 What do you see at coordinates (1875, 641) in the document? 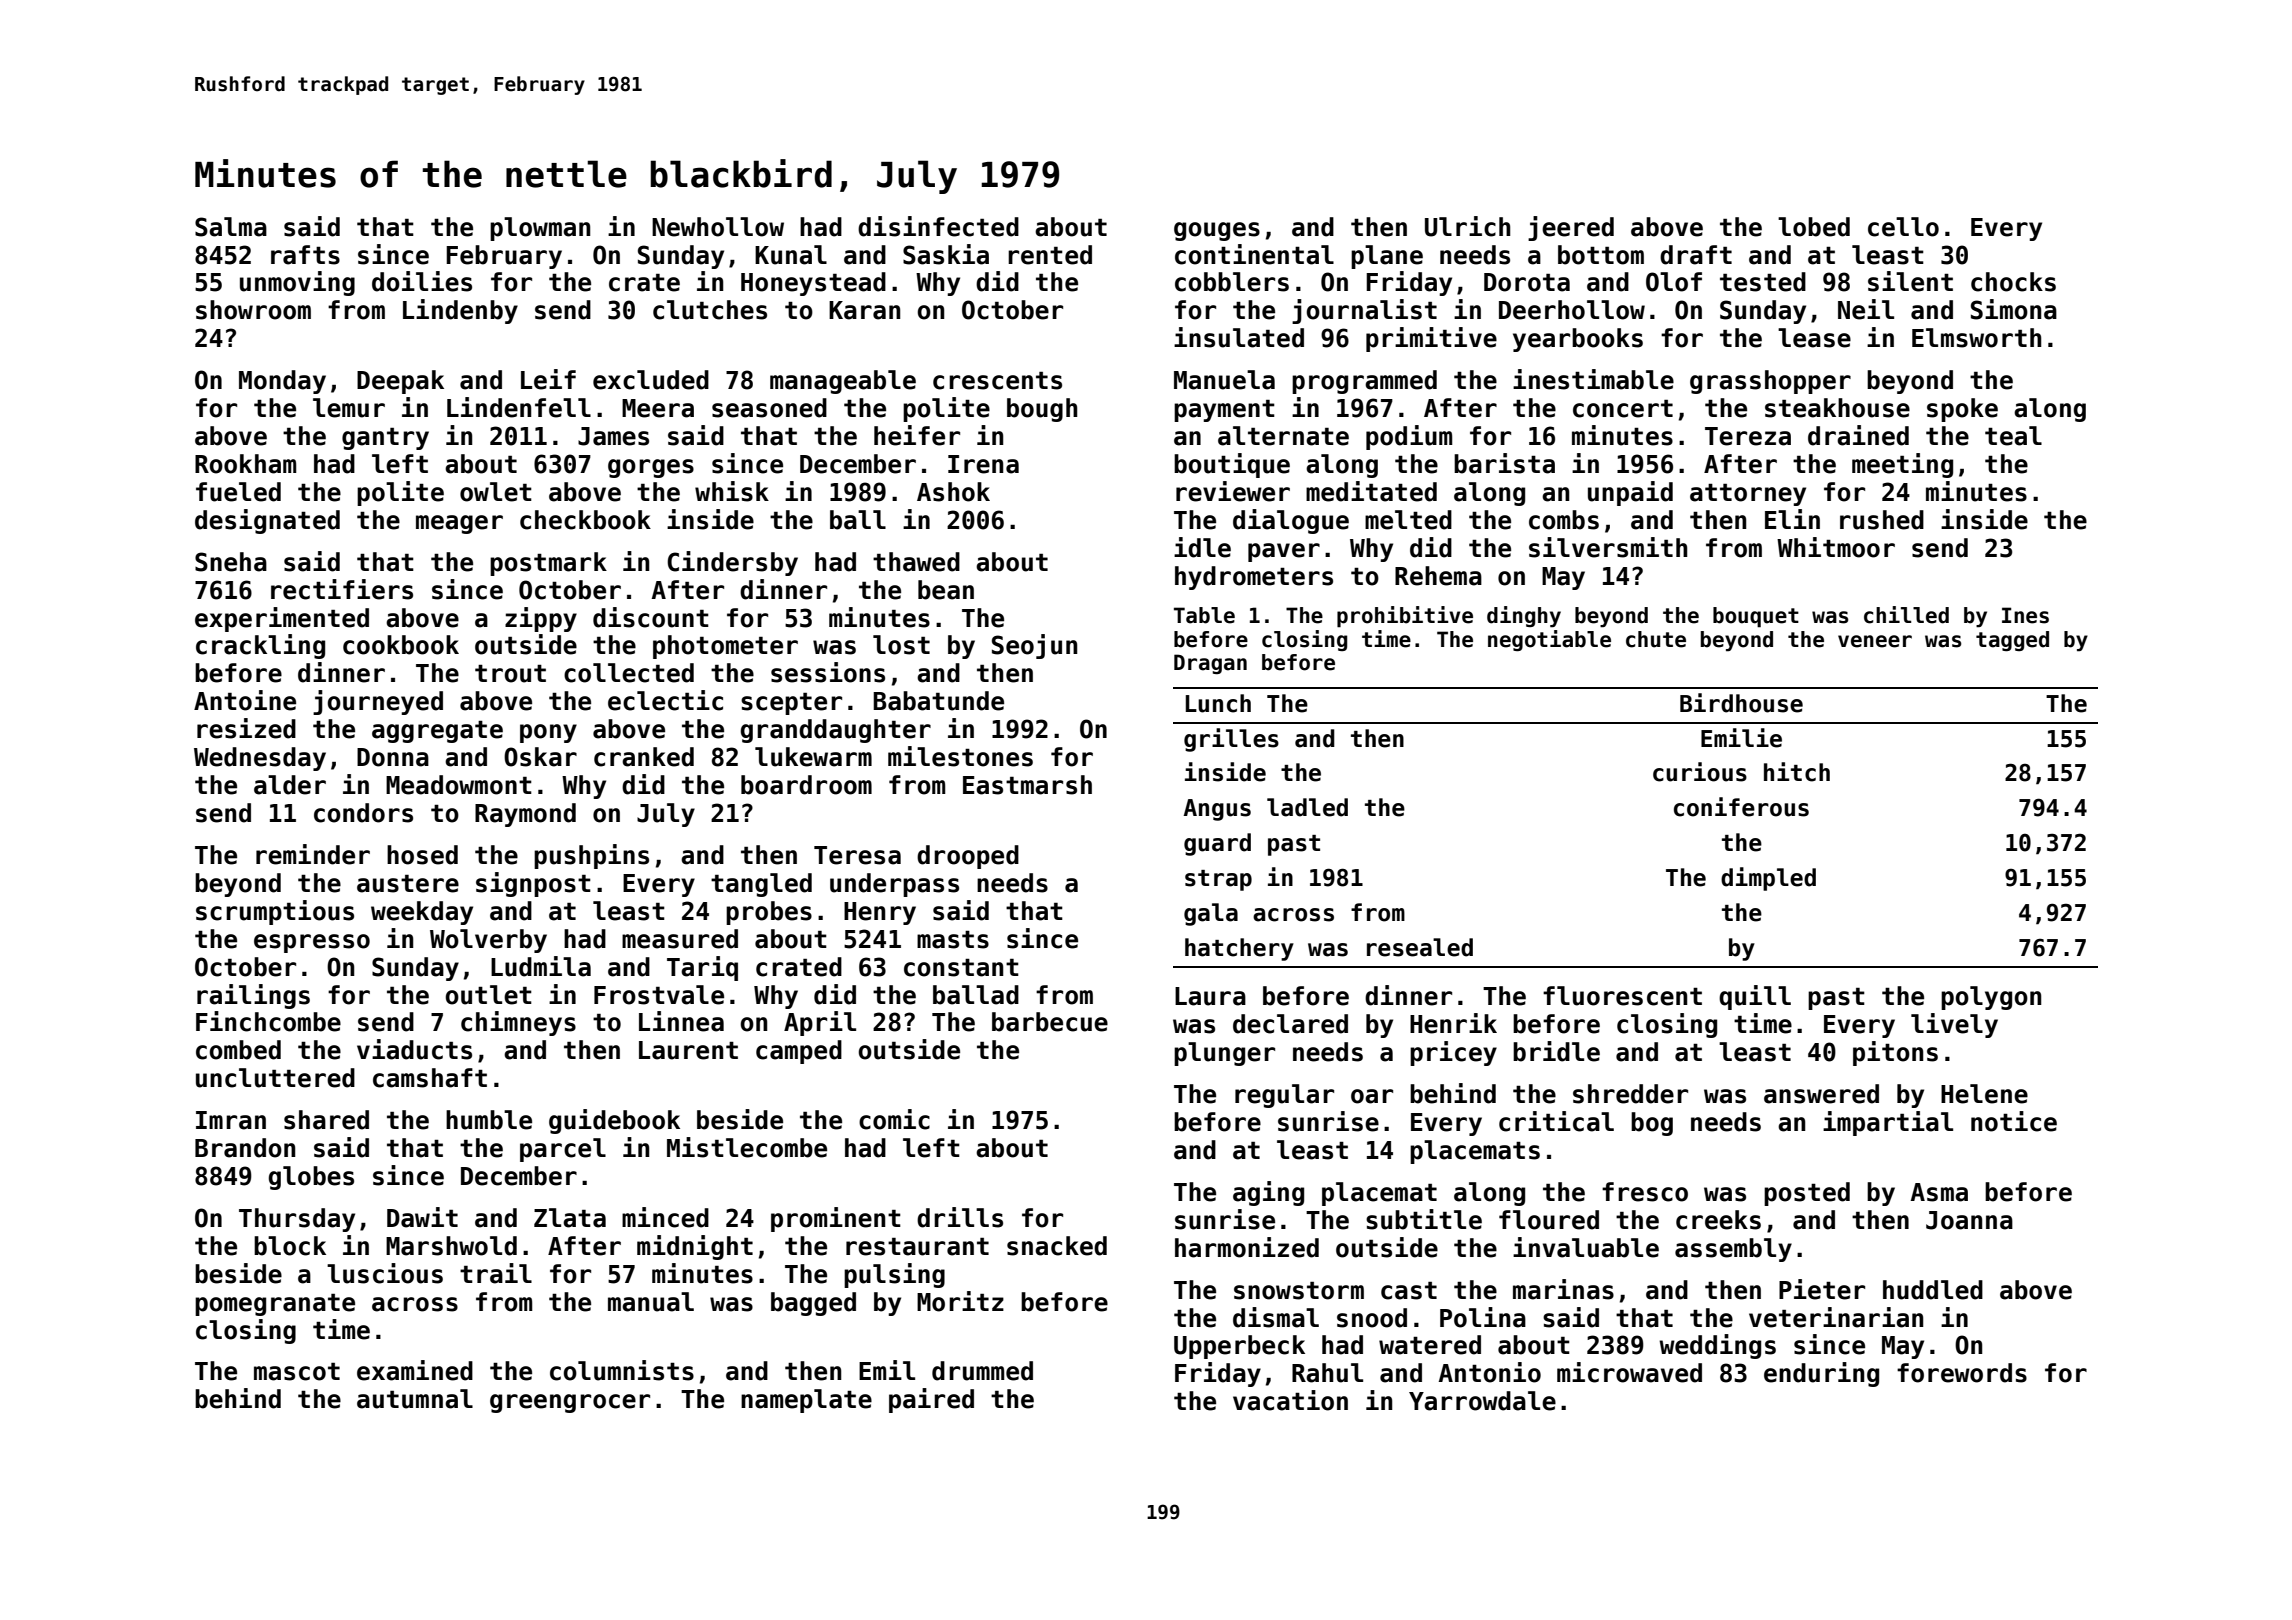
I see `veneer` at bounding box center [1875, 641].
